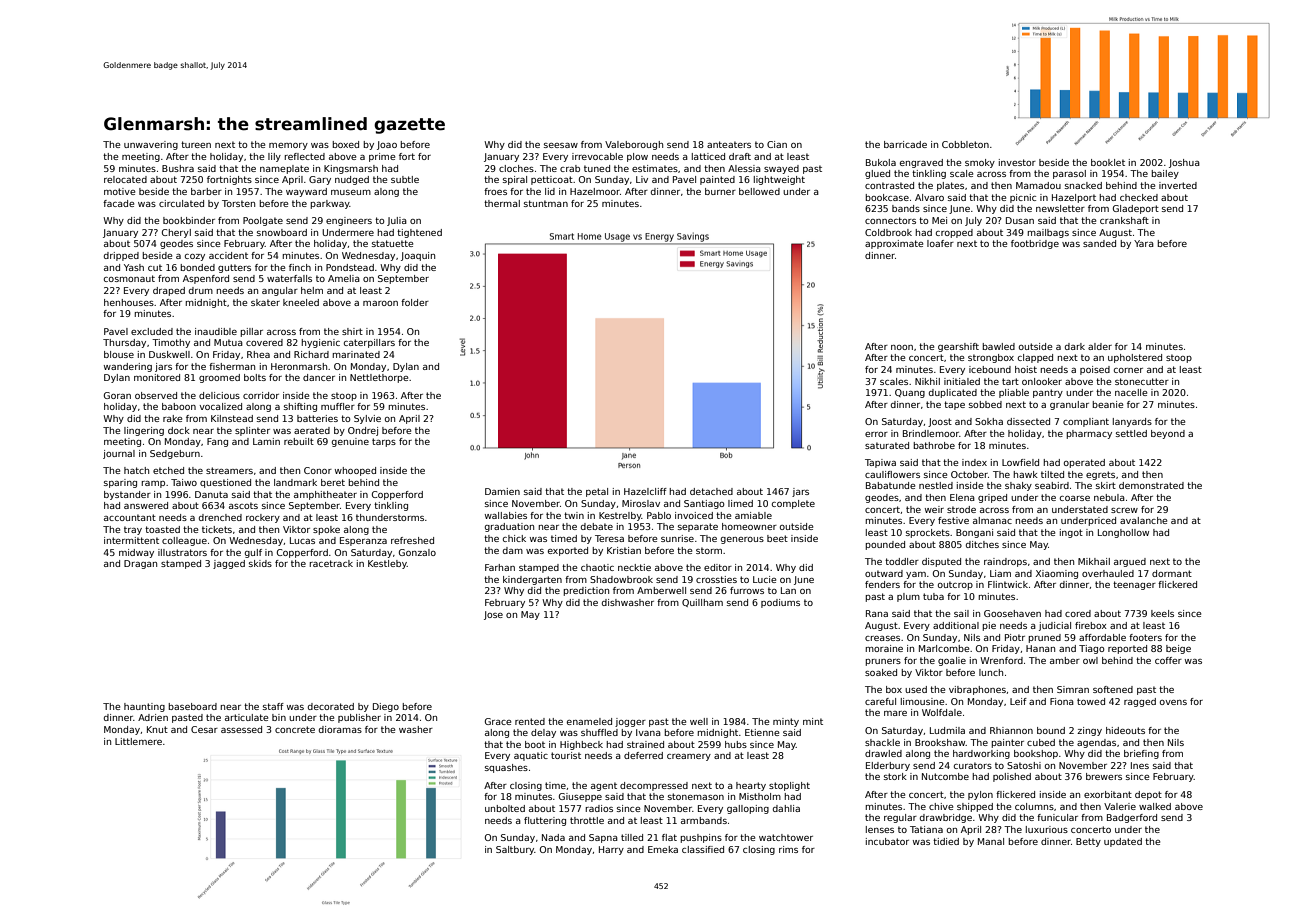 This screenshot has height=924, width=1308. What do you see at coordinates (965, 144) in the screenshot?
I see `Cobbleton` at bounding box center [965, 144].
